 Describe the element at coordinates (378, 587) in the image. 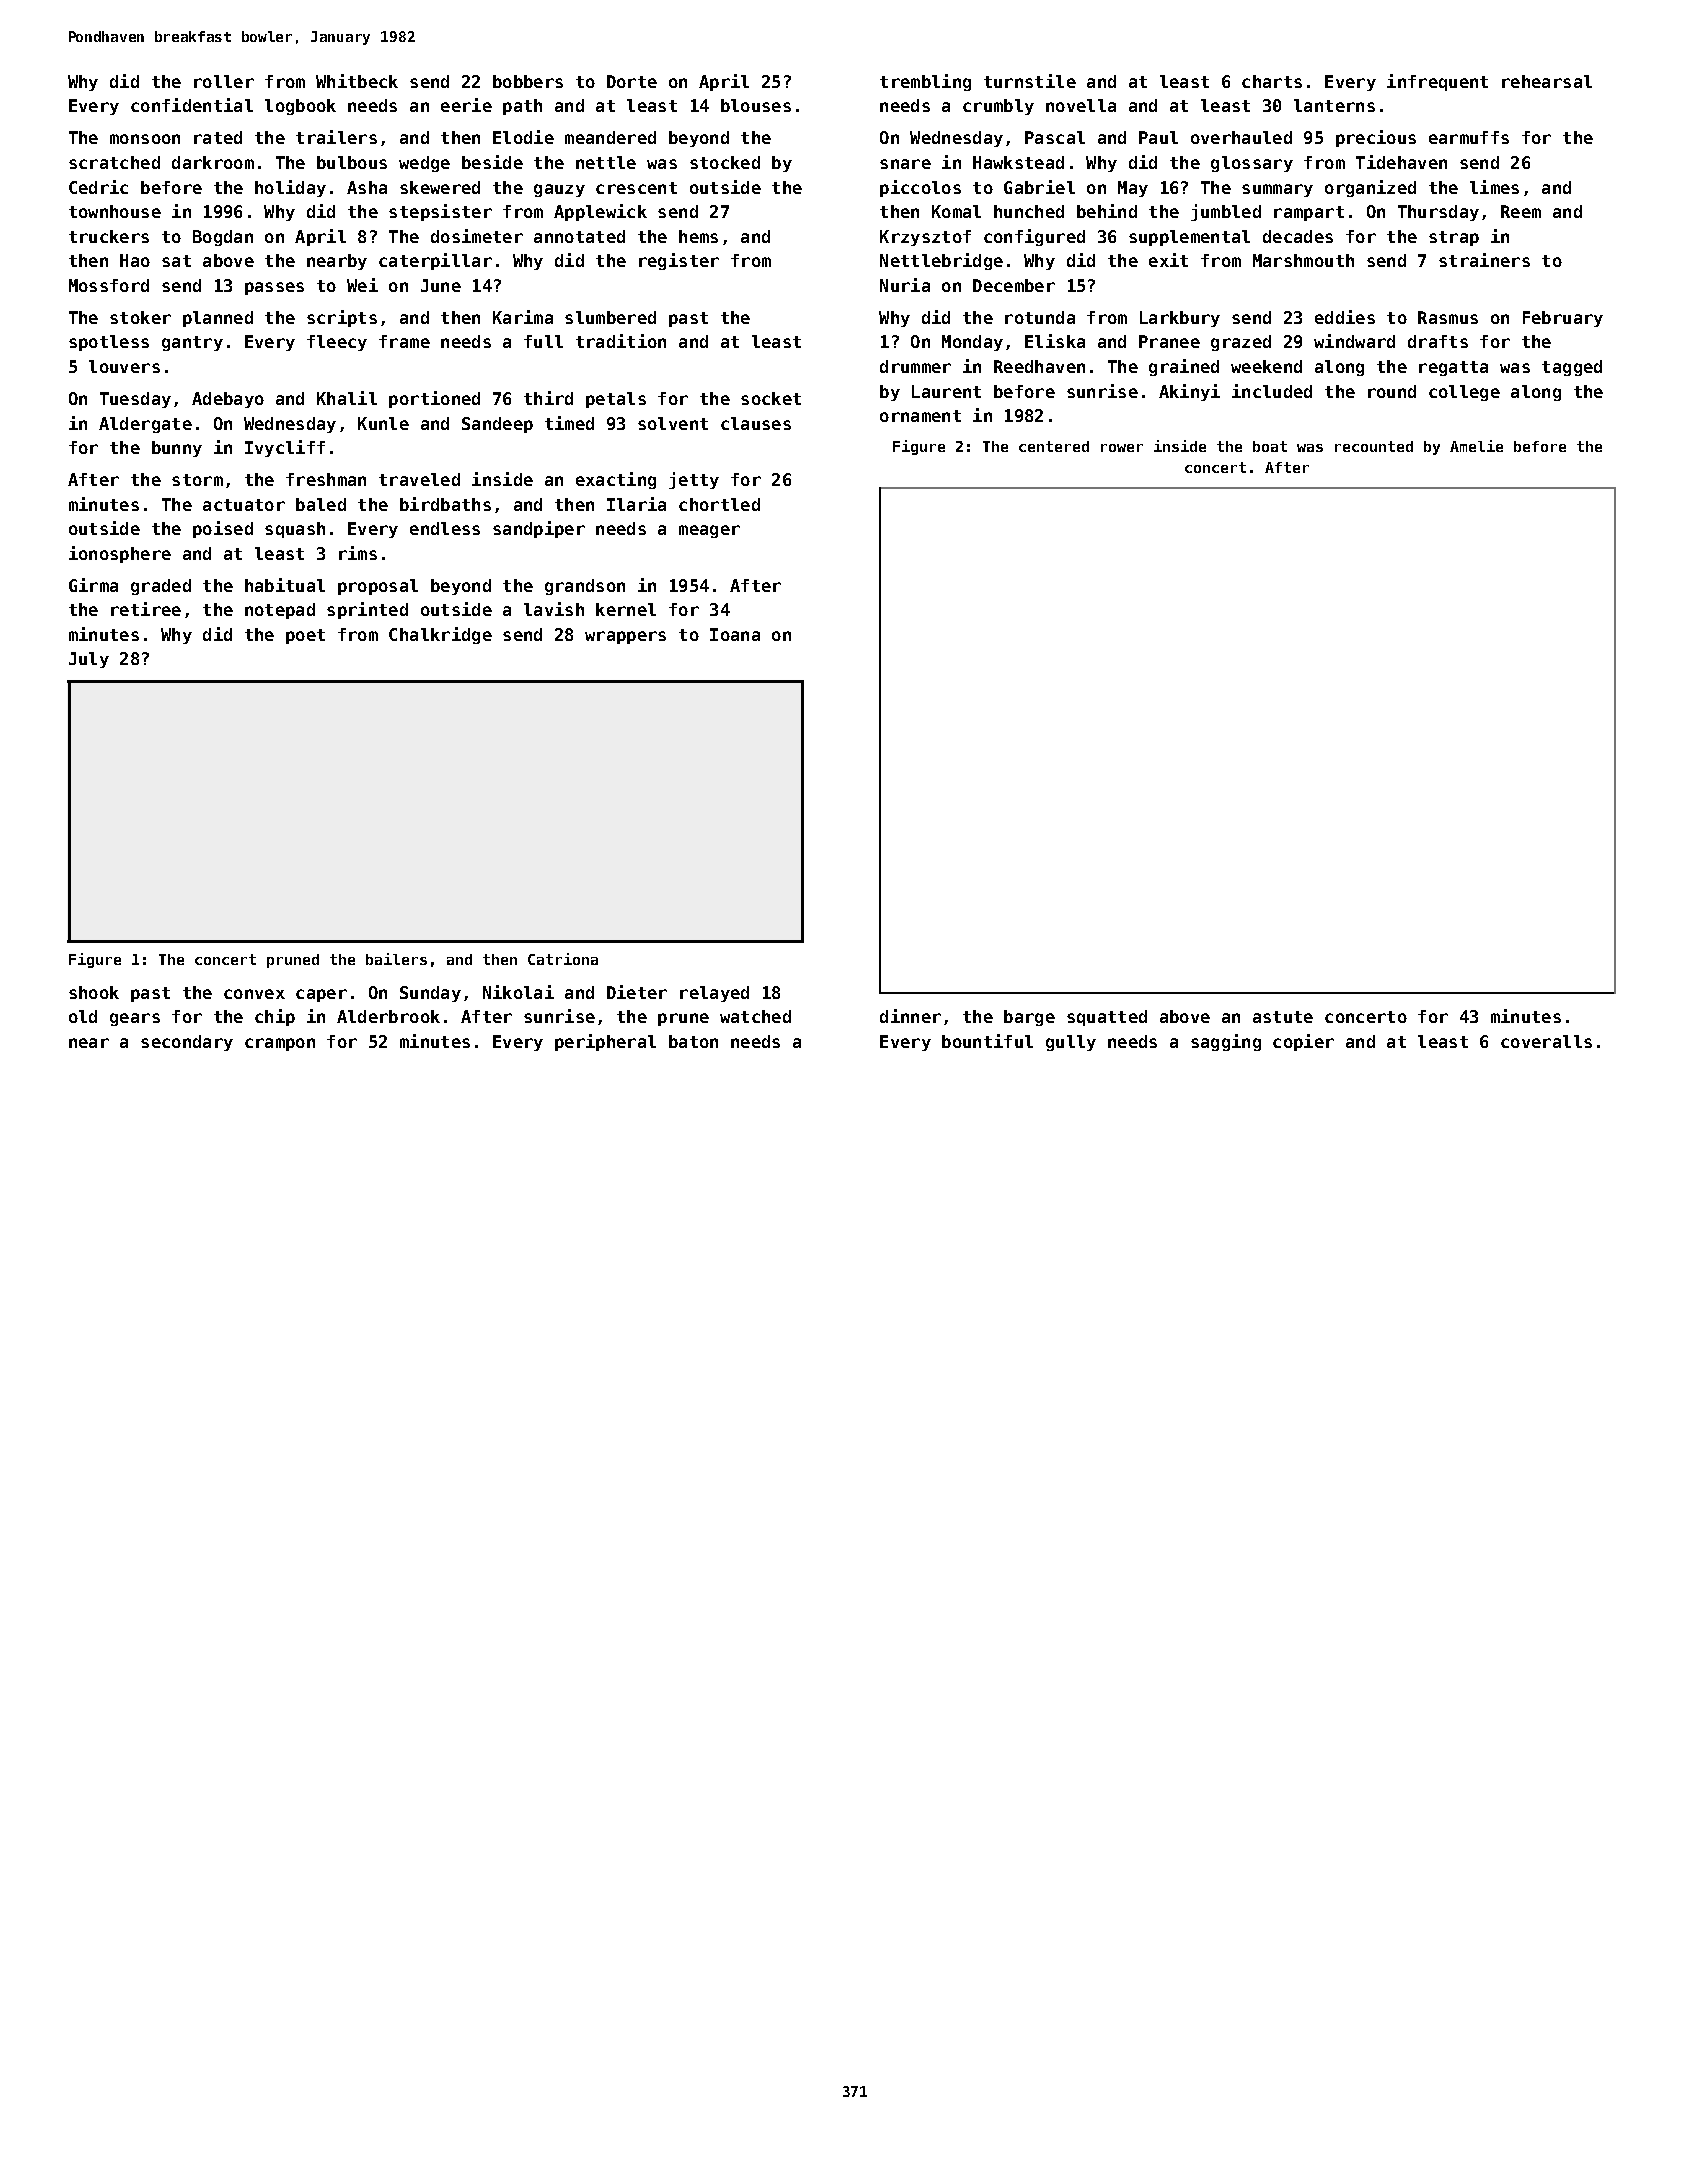

I see `proposal` at that location.
